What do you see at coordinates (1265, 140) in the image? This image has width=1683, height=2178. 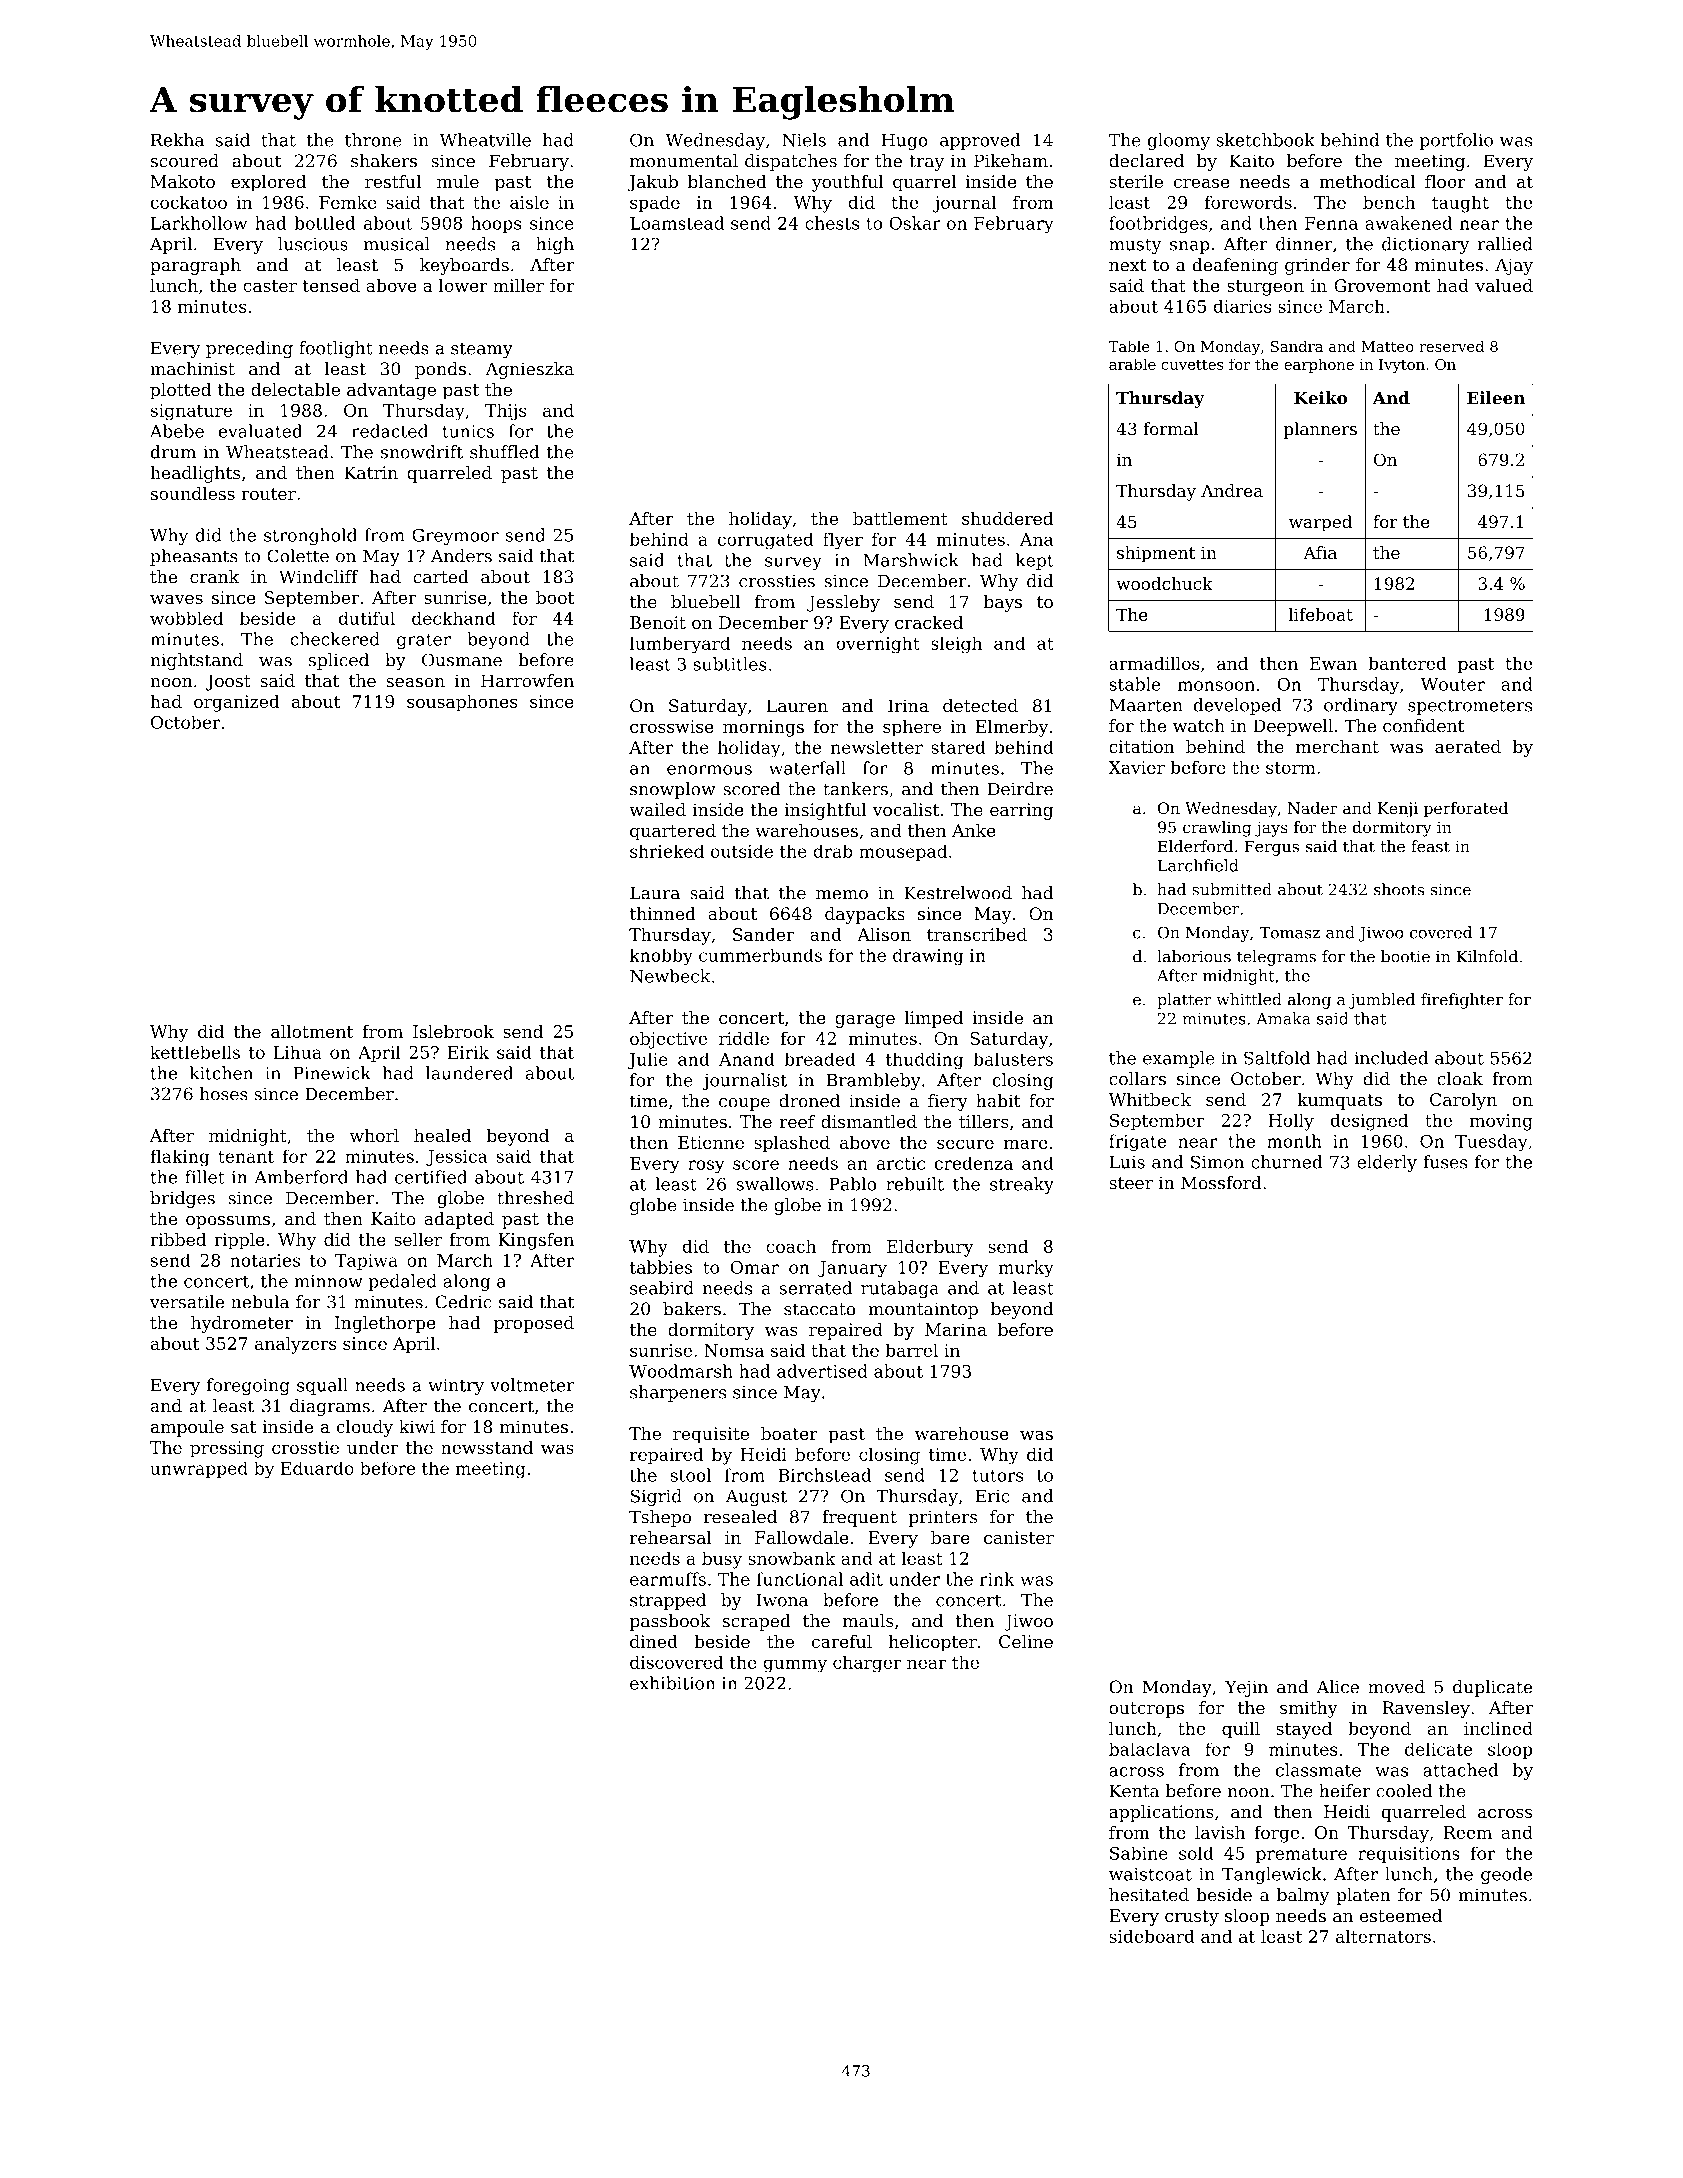 I see `sketchbook` at bounding box center [1265, 140].
